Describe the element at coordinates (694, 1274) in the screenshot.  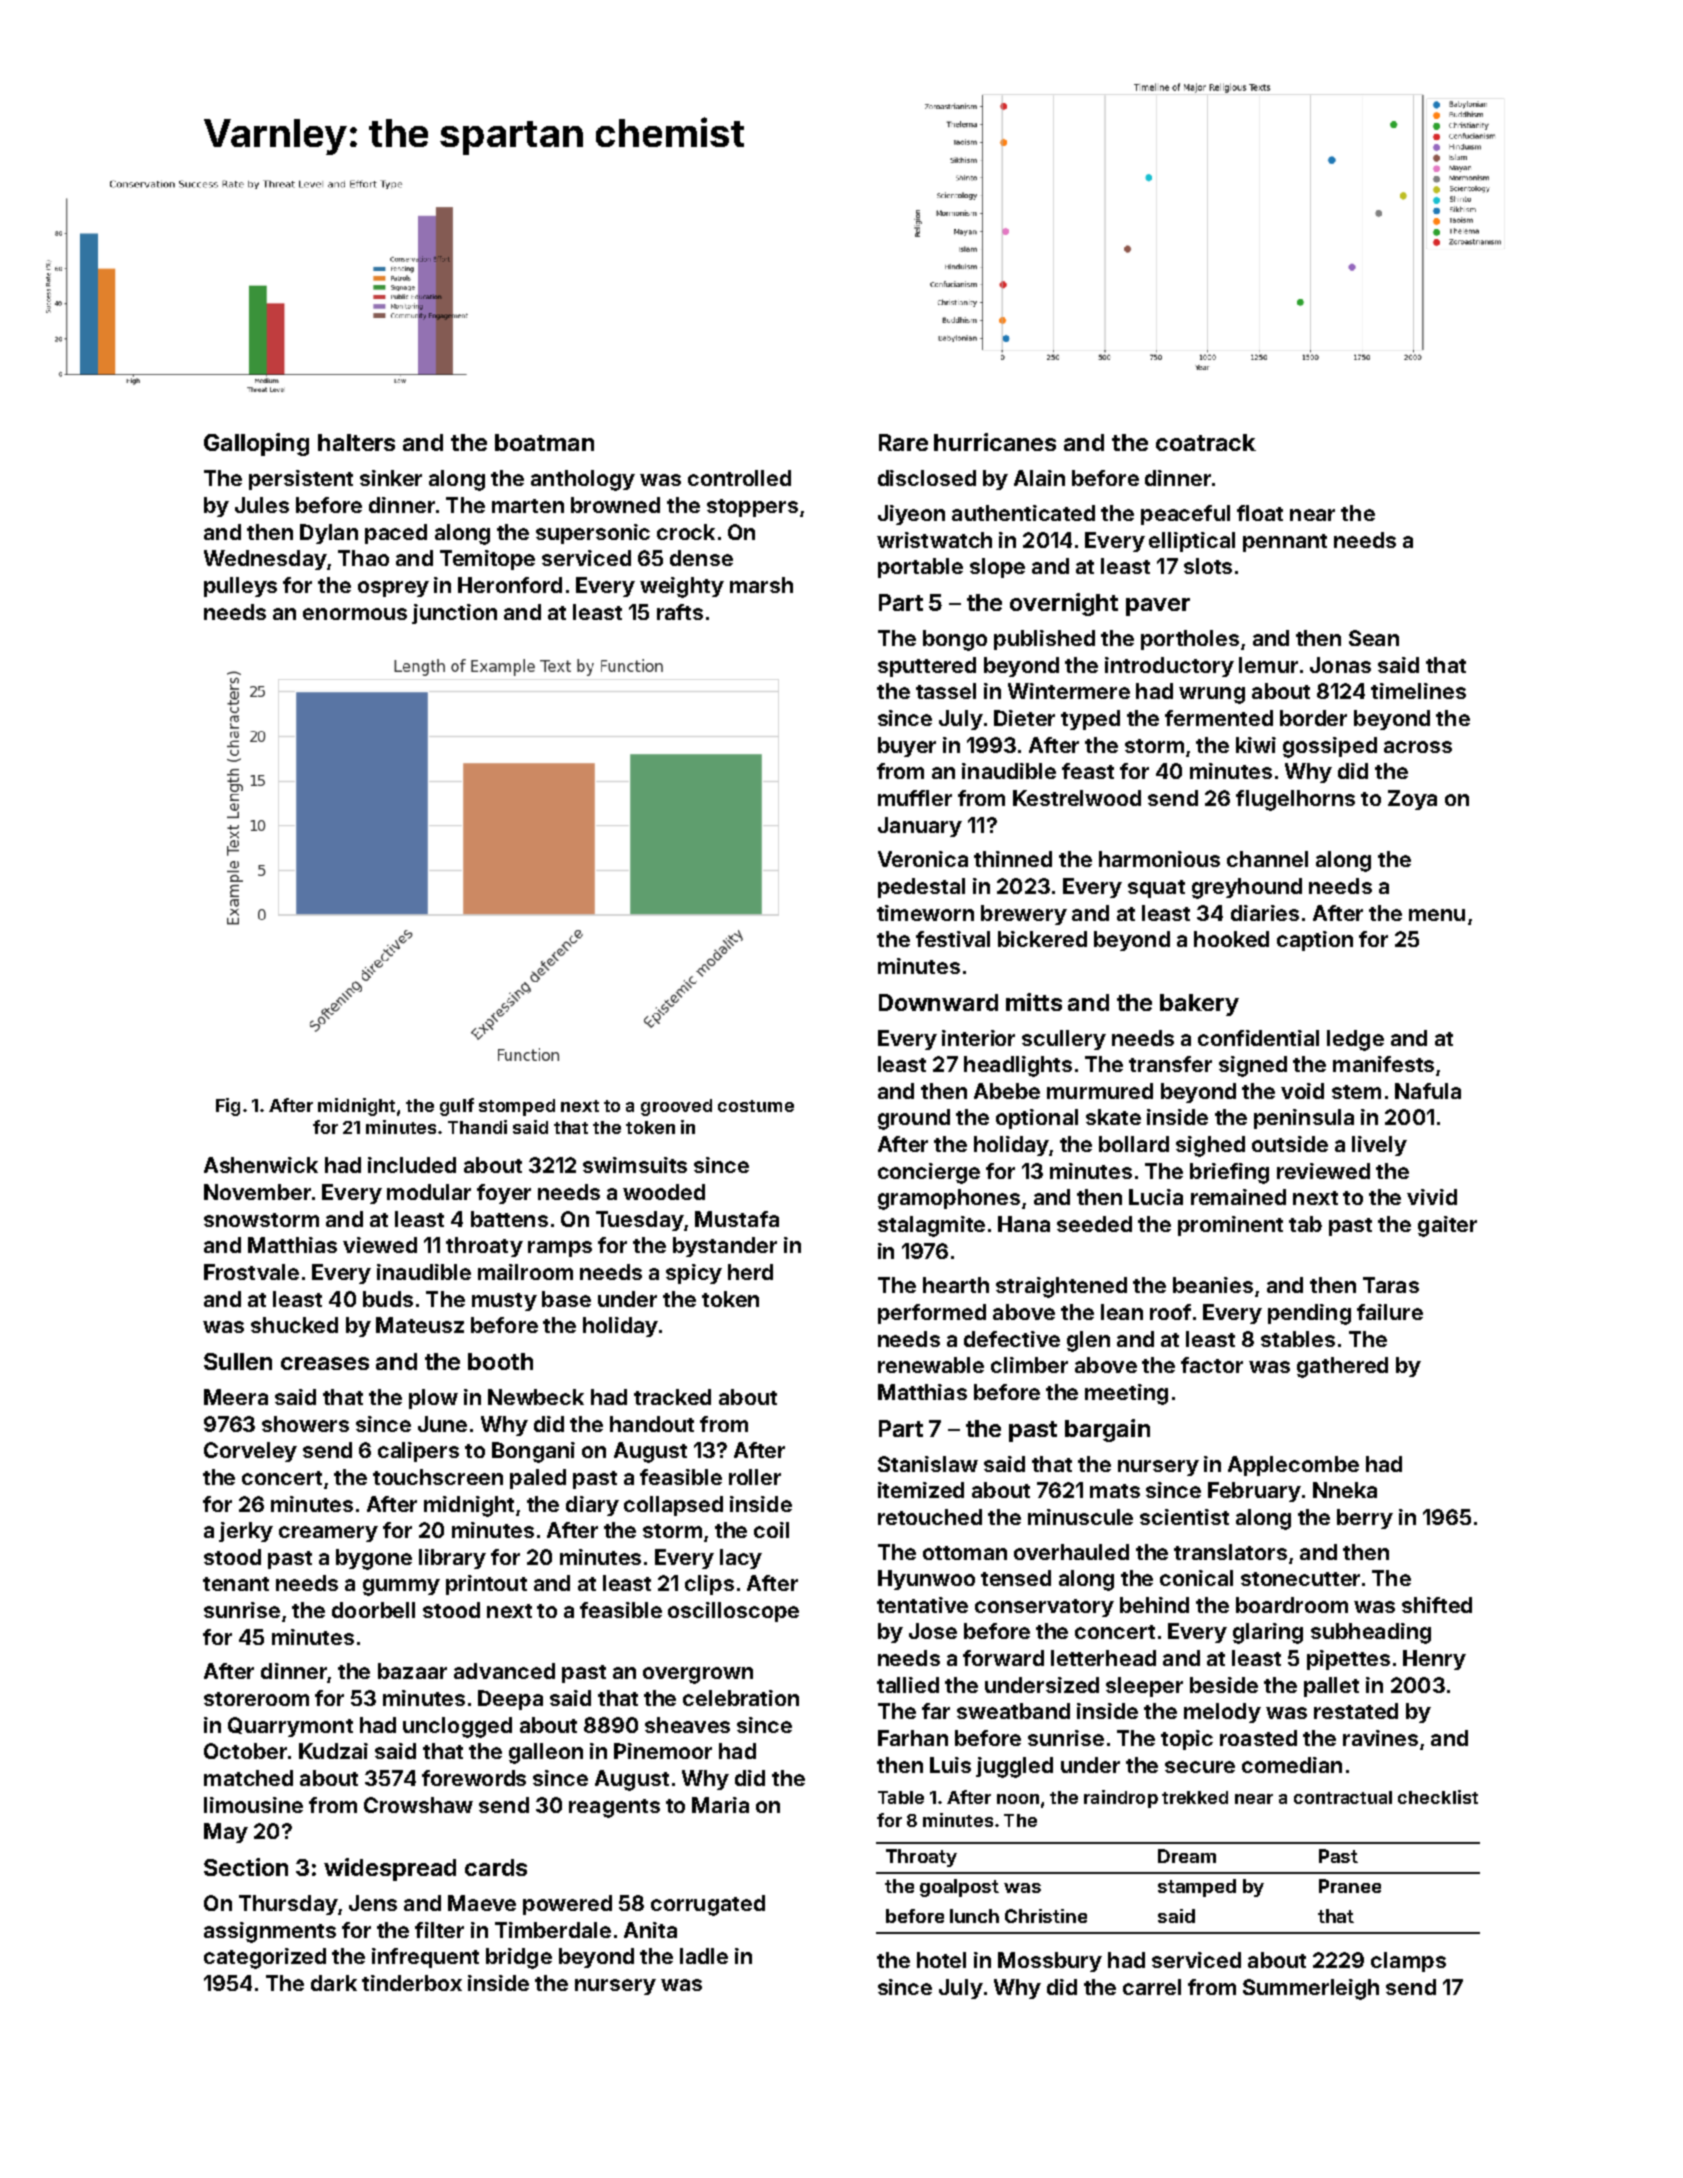
I see `spicy` at that location.
